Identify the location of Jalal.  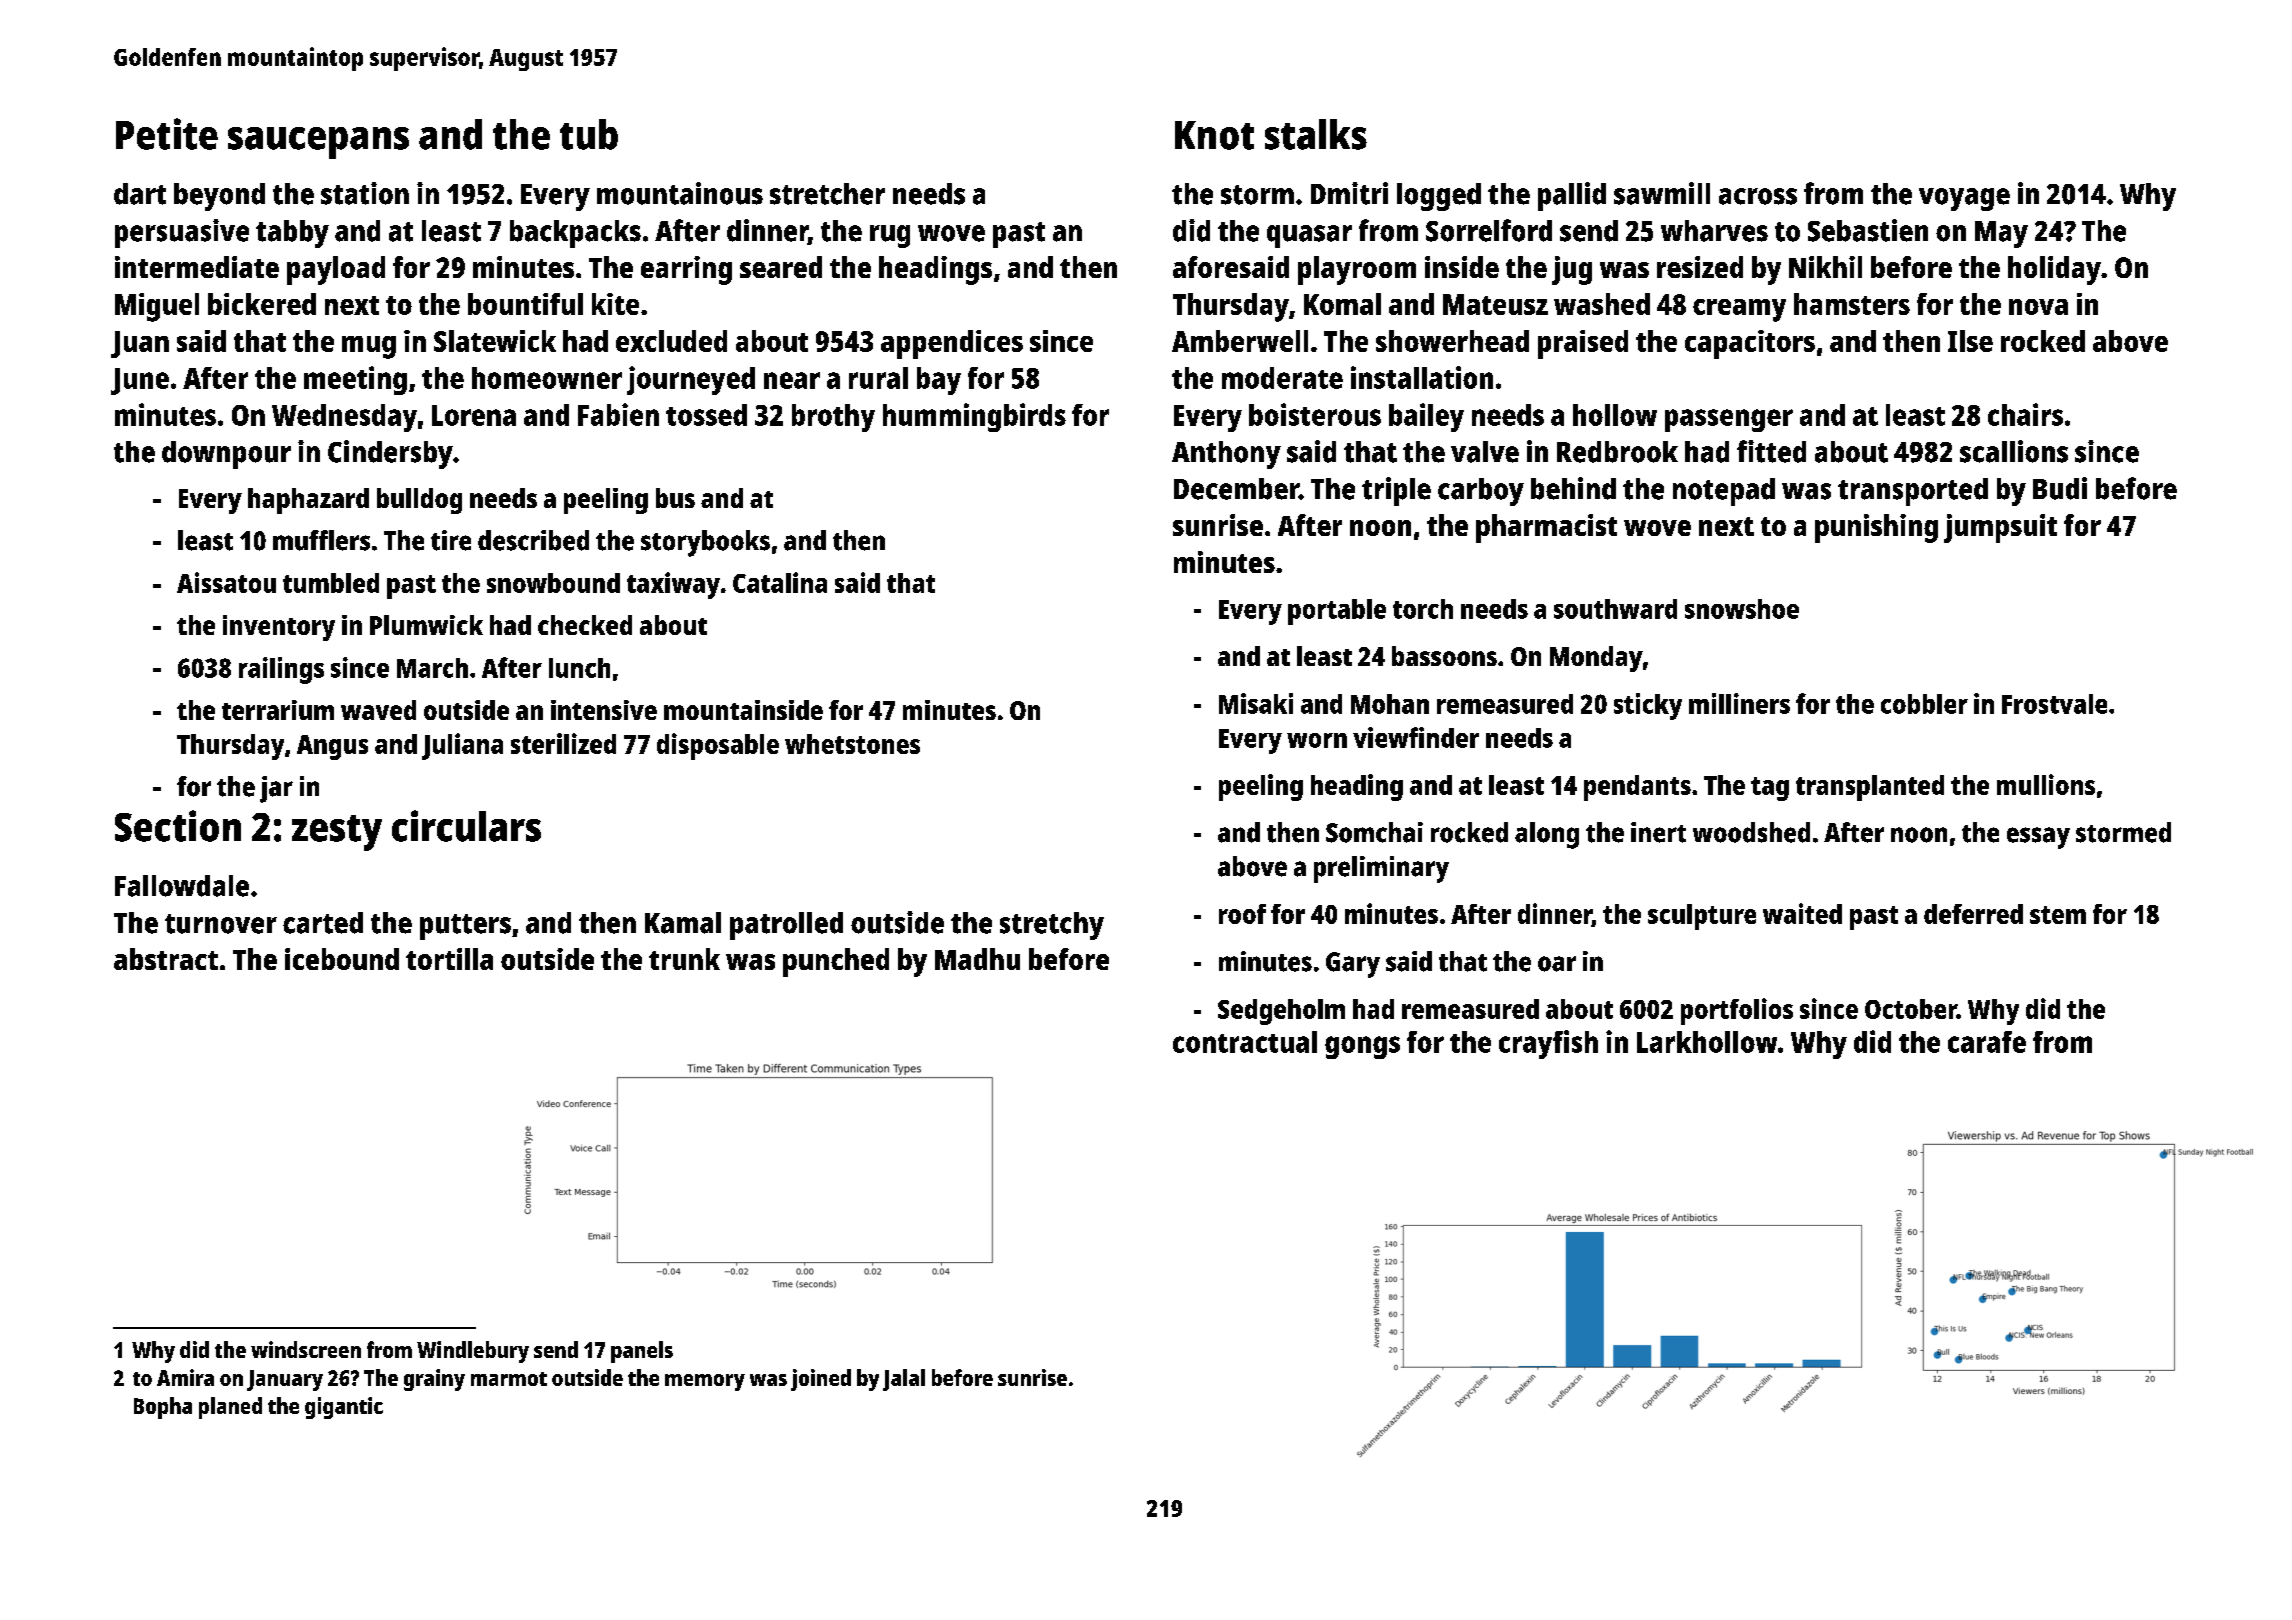
(904, 1380).
